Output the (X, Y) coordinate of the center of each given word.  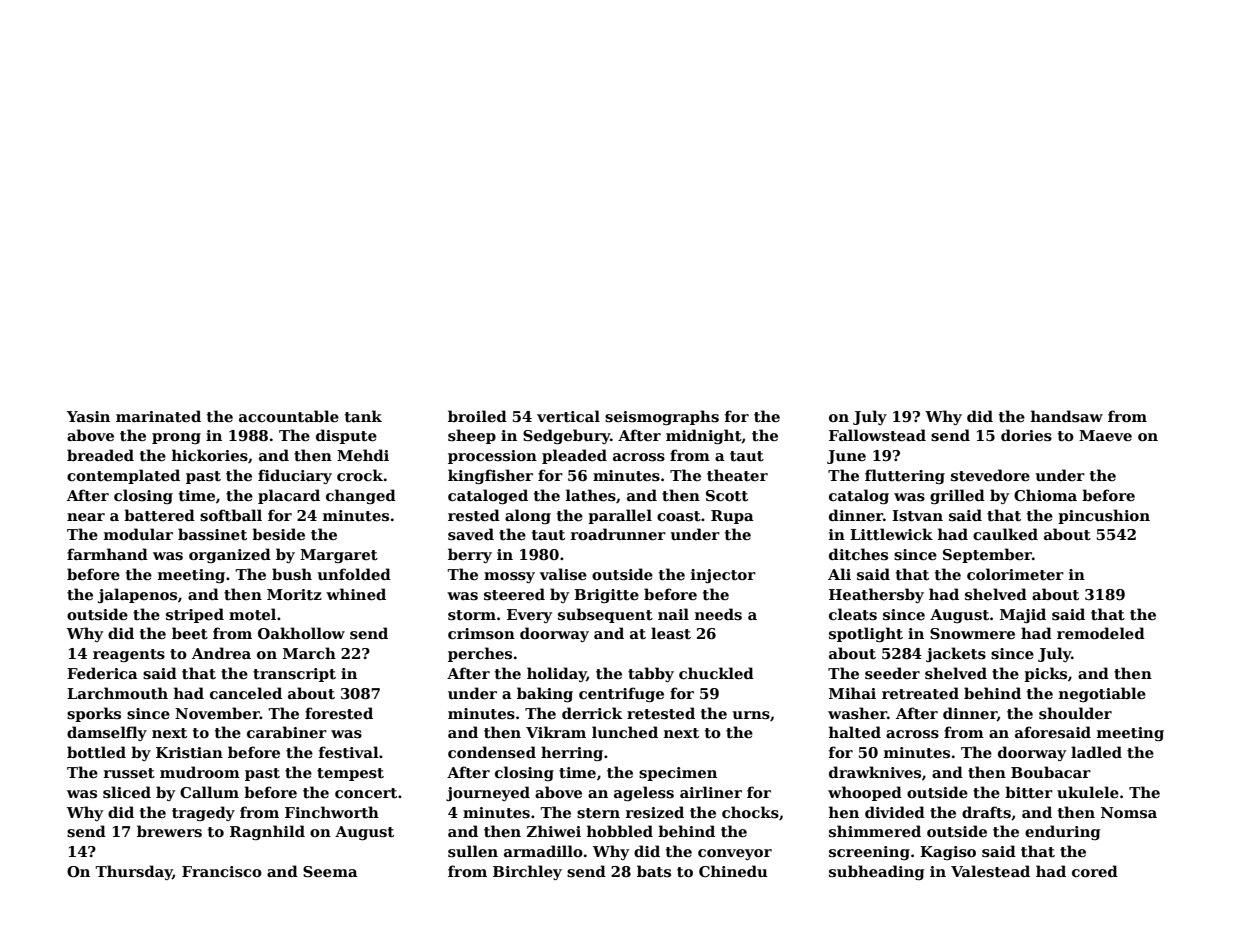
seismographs (662, 417)
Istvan (917, 515)
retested (661, 713)
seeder (892, 673)
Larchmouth (117, 693)
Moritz (294, 594)
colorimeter (1015, 574)
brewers (169, 831)
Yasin (88, 416)
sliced (127, 792)
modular (138, 534)
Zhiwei (554, 831)
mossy (509, 577)
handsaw (1067, 416)
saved (471, 534)
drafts (986, 812)
